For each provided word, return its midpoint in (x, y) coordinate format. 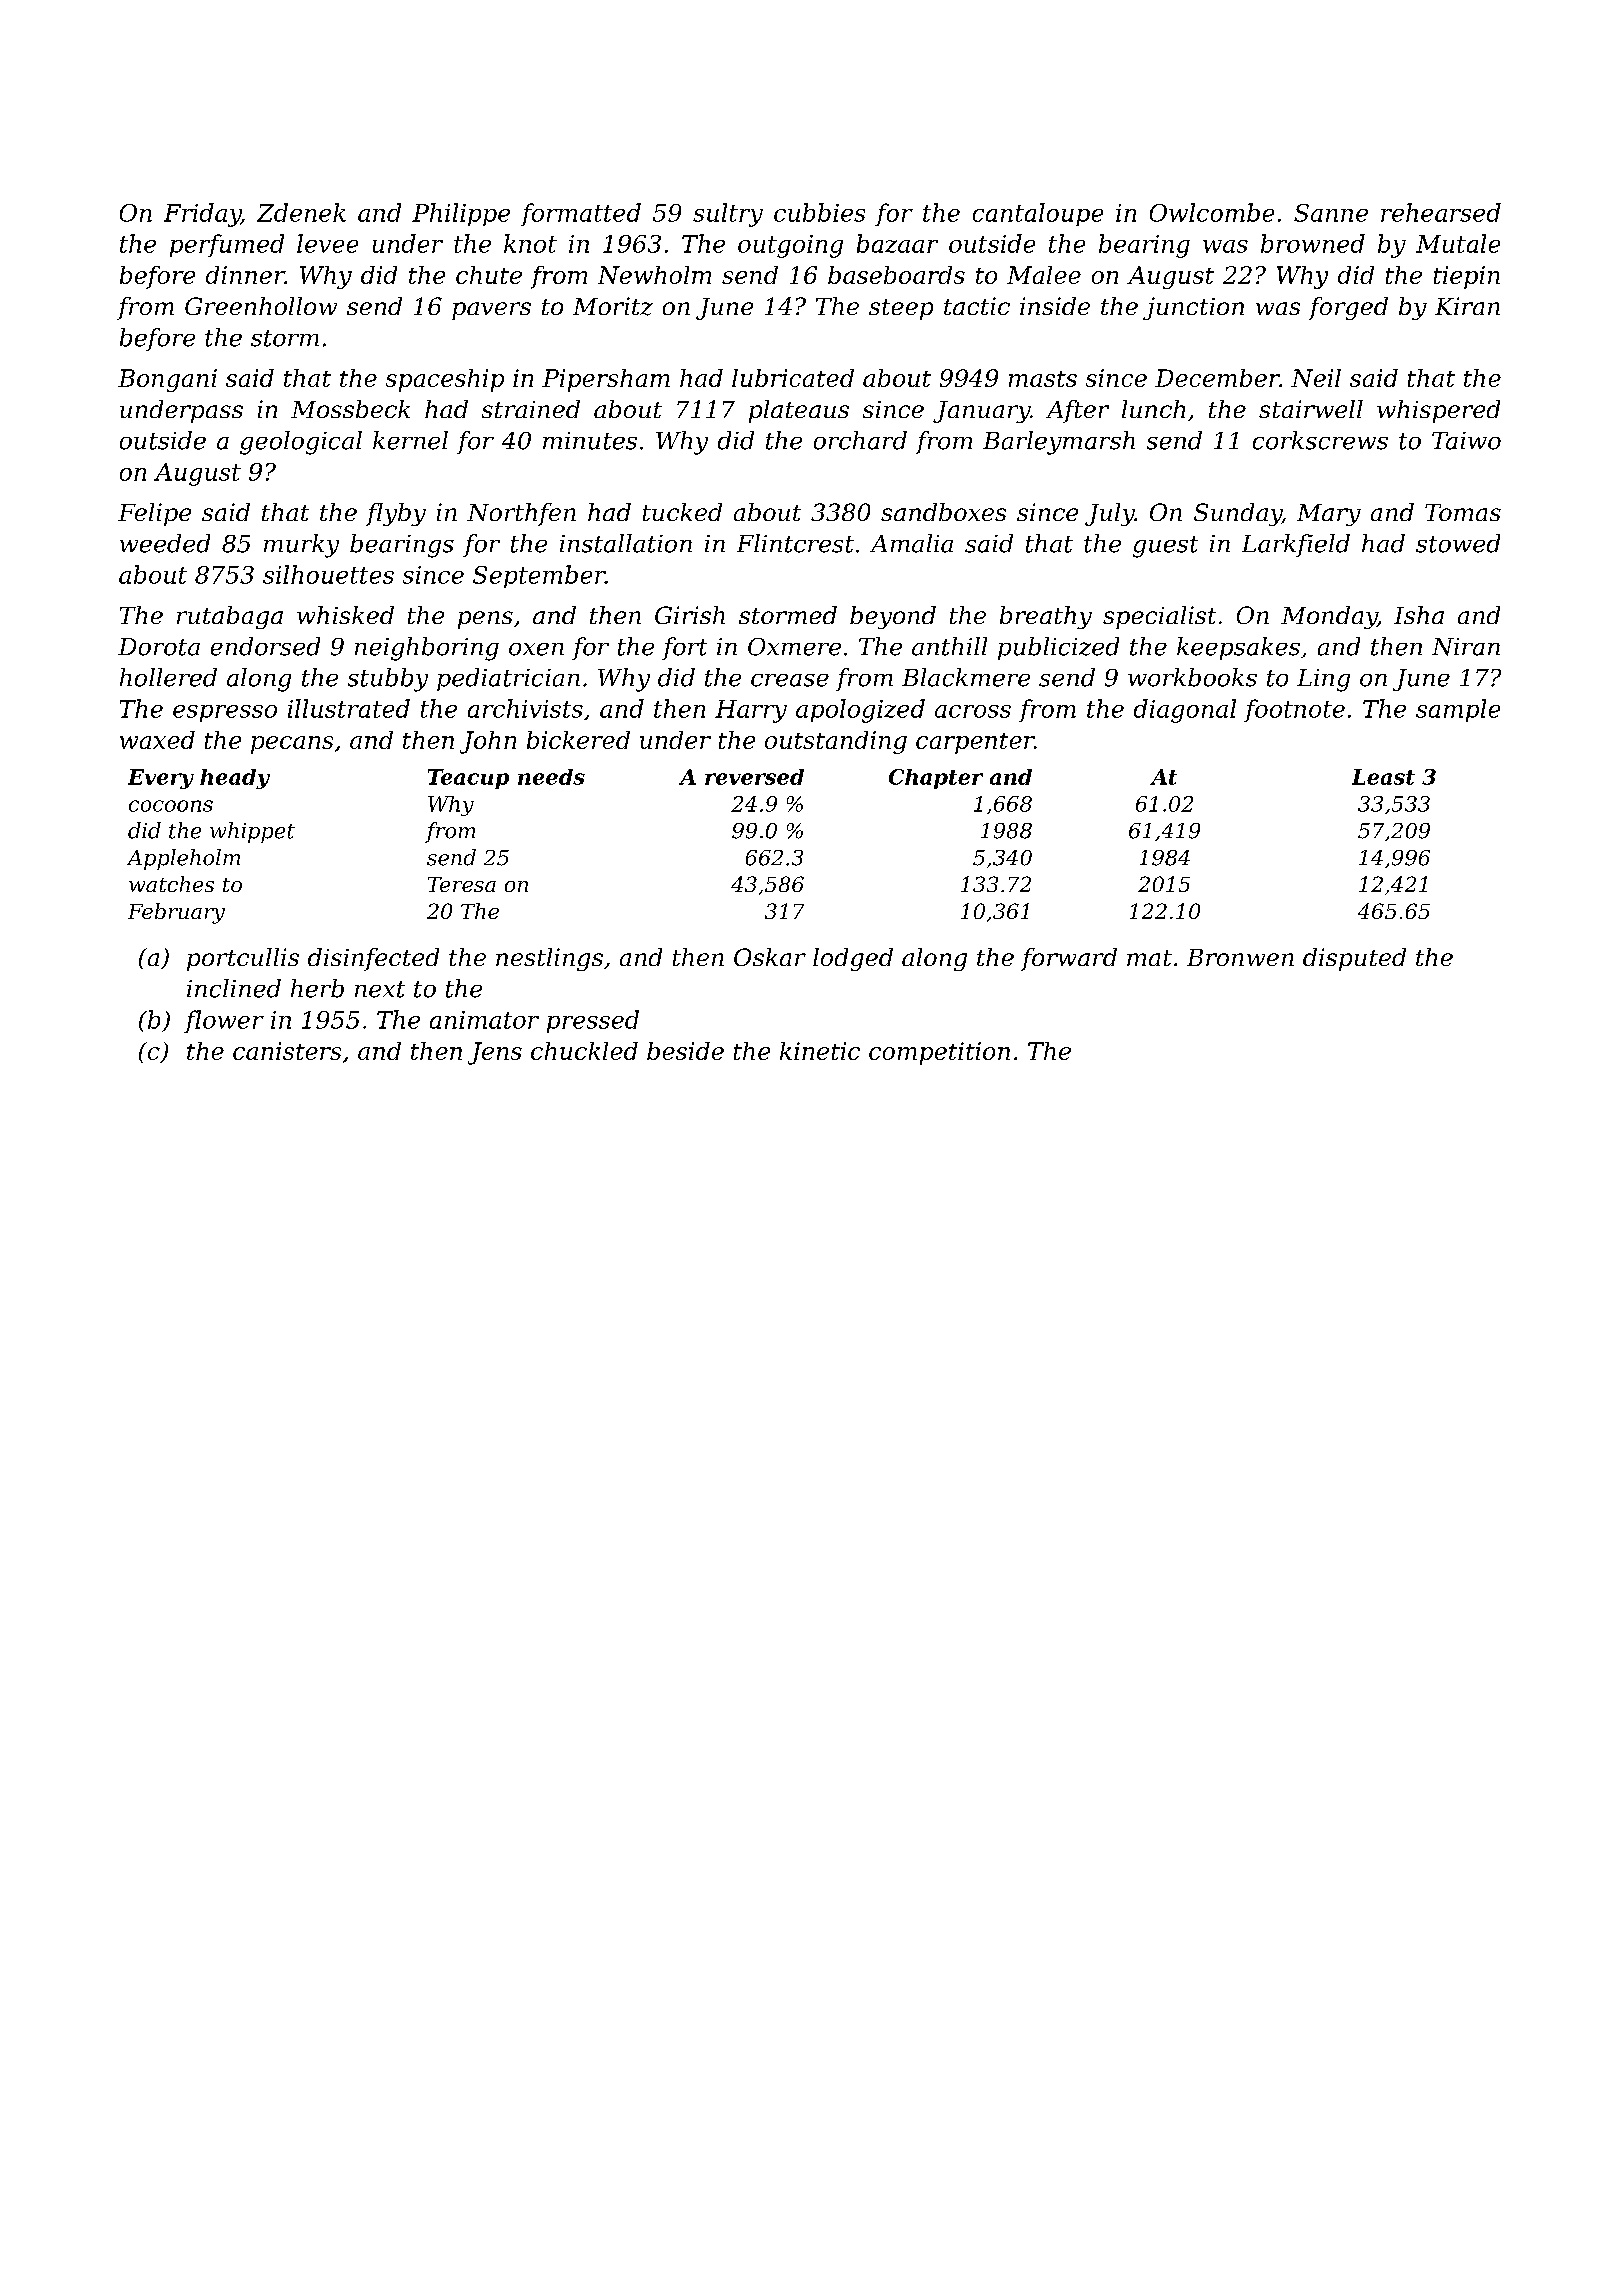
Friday (202, 215)
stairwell (1311, 409)
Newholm (654, 275)
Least (1383, 777)
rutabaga (230, 617)
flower (224, 1021)
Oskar (770, 957)
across (973, 711)
